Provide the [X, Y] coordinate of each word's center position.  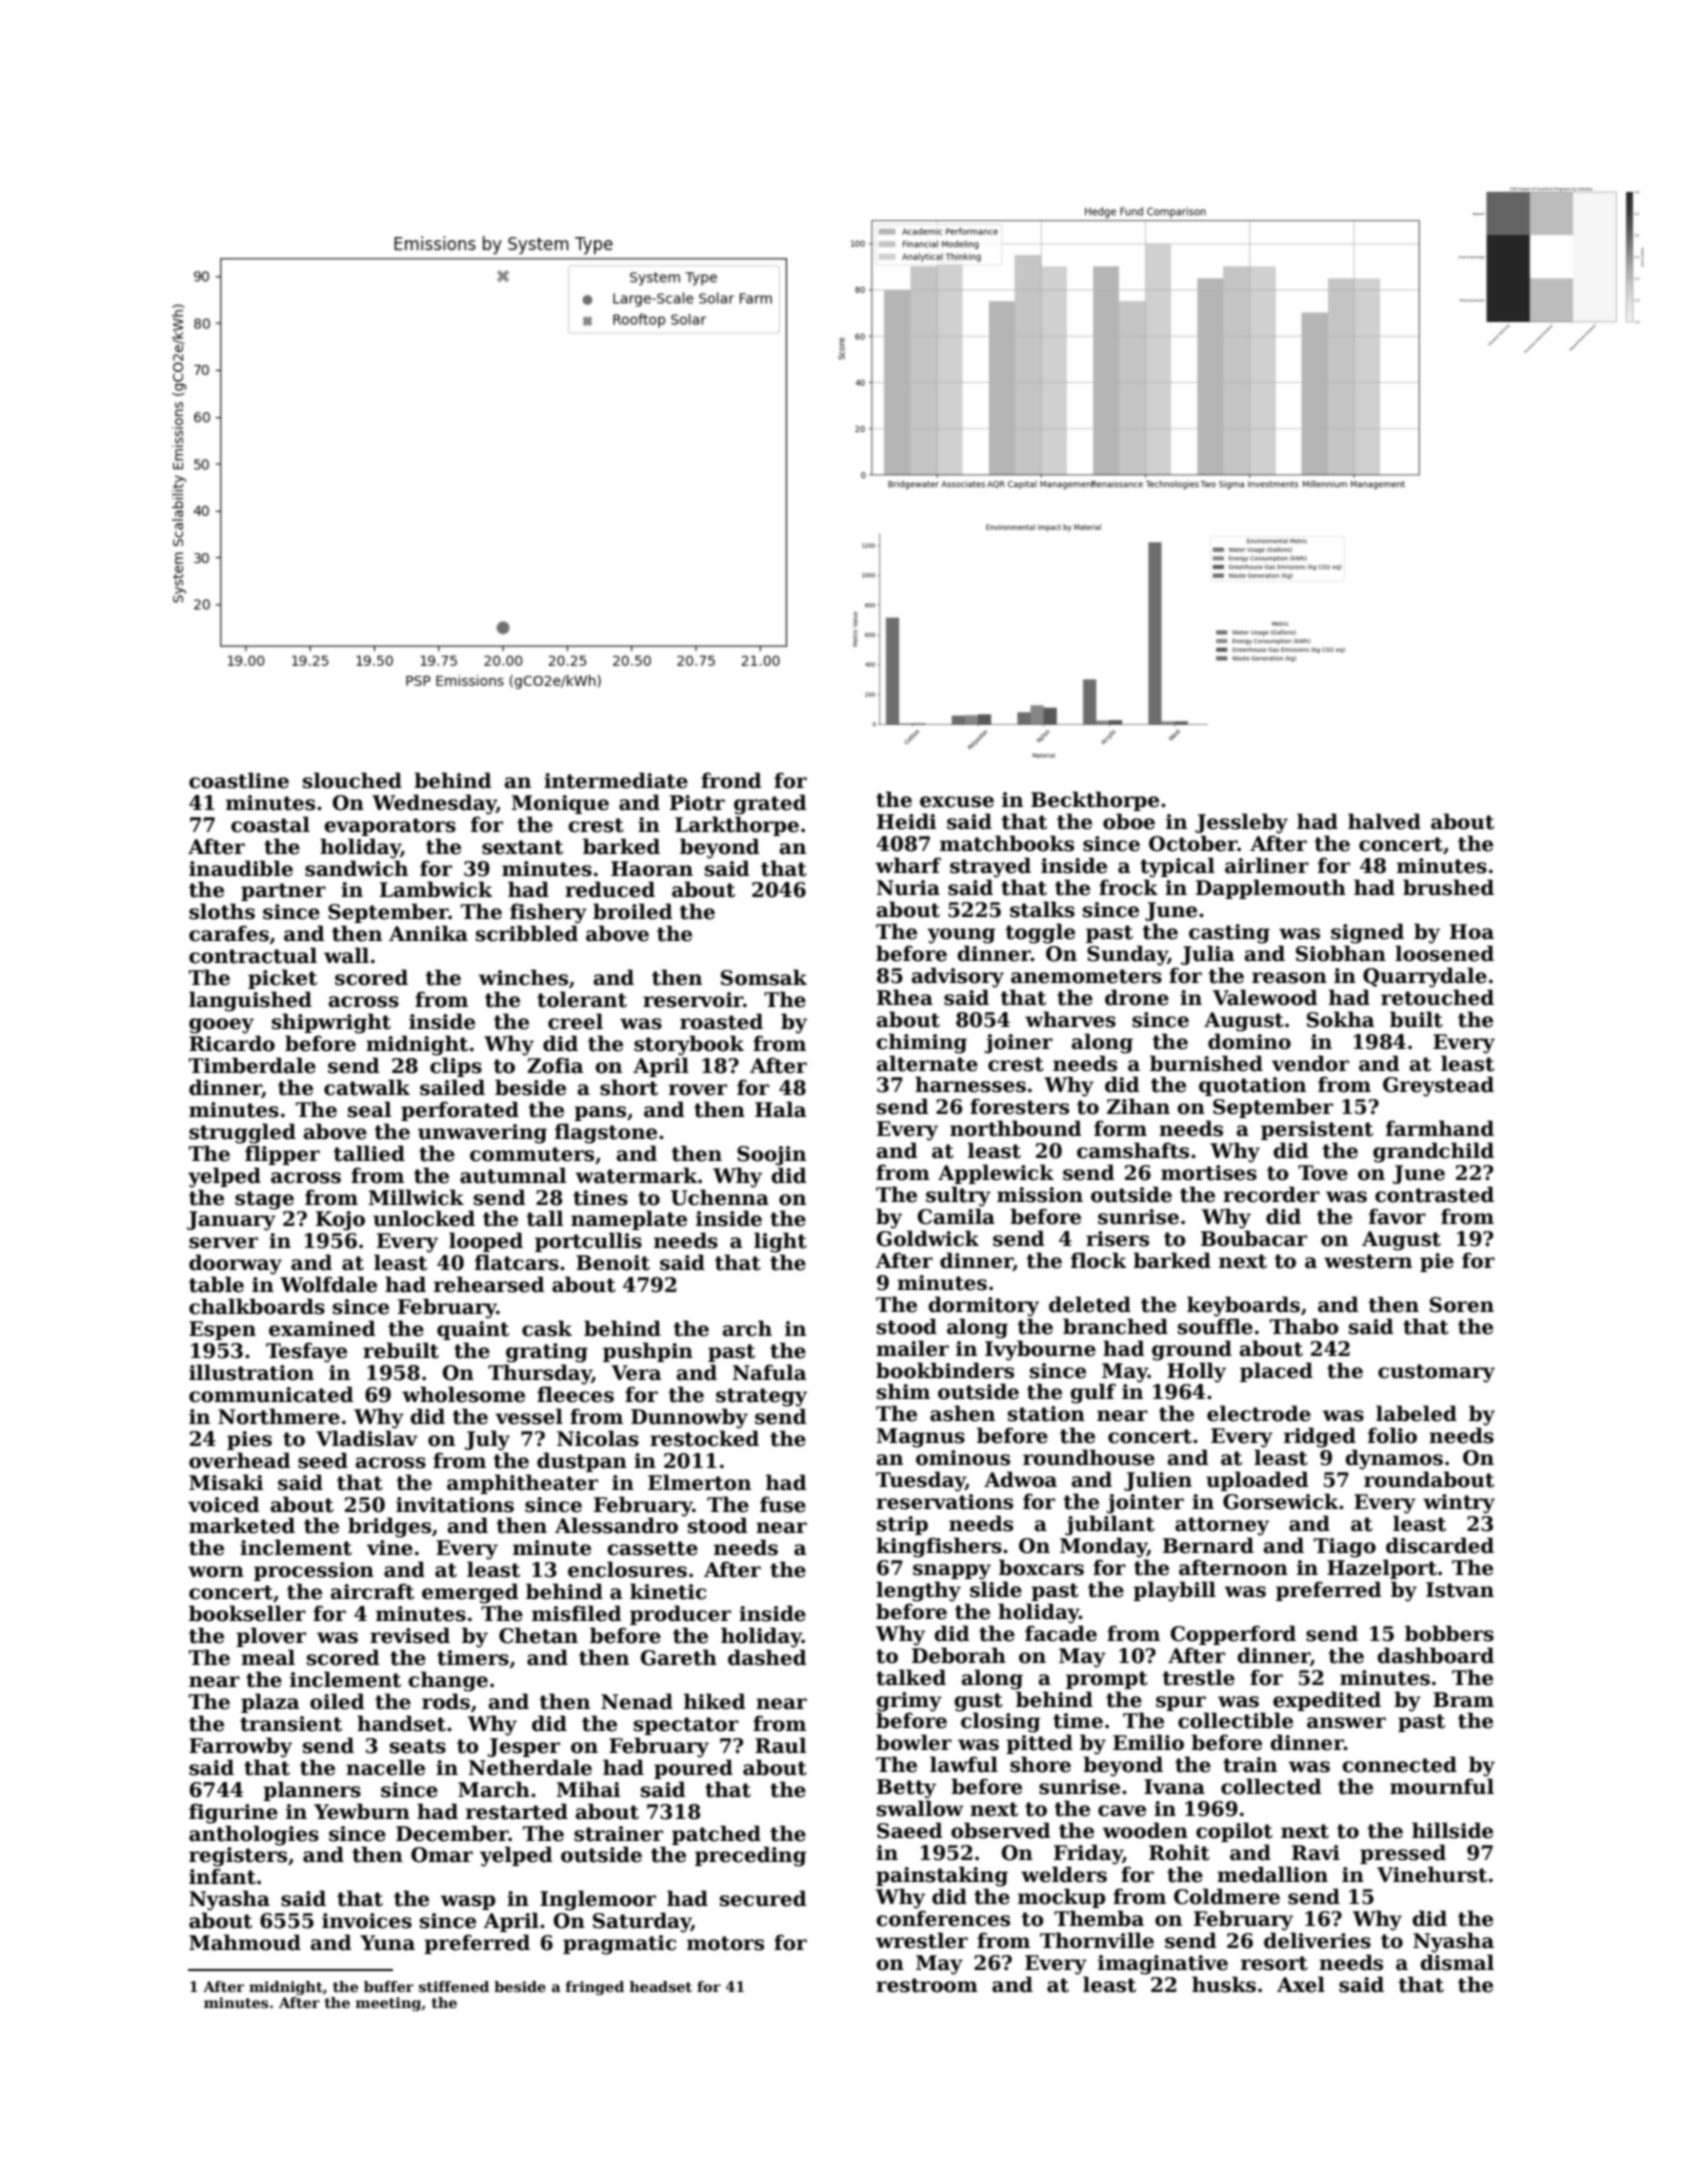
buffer [389, 1986]
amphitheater [522, 1484]
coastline [239, 780]
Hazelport [1382, 1569]
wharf [908, 865]
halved [1384, 821]
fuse [783, 1504]
